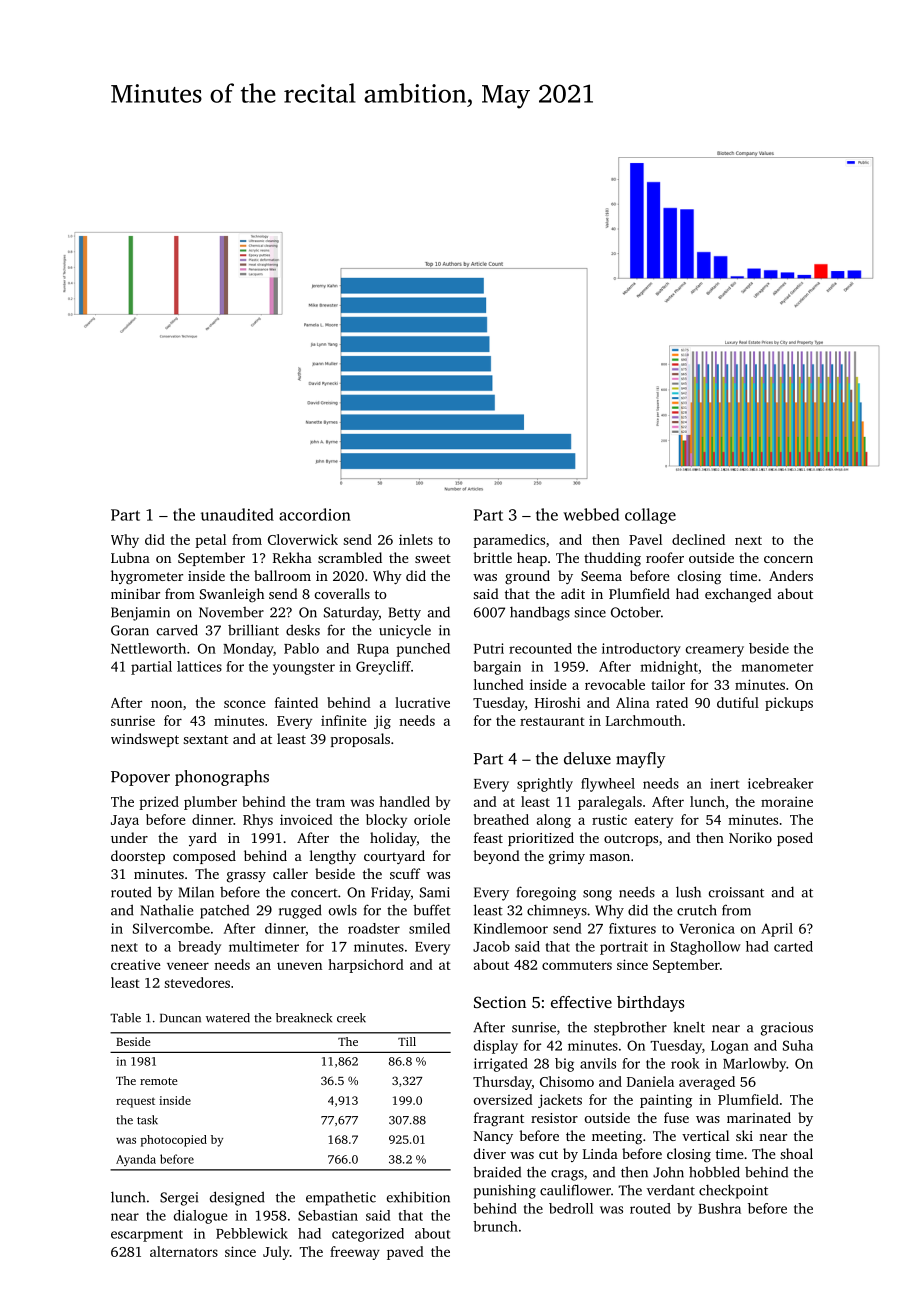 Image resolution: width=924 pixels, height=1308 pixels. I want to click on manometer, so click(777, 667).
